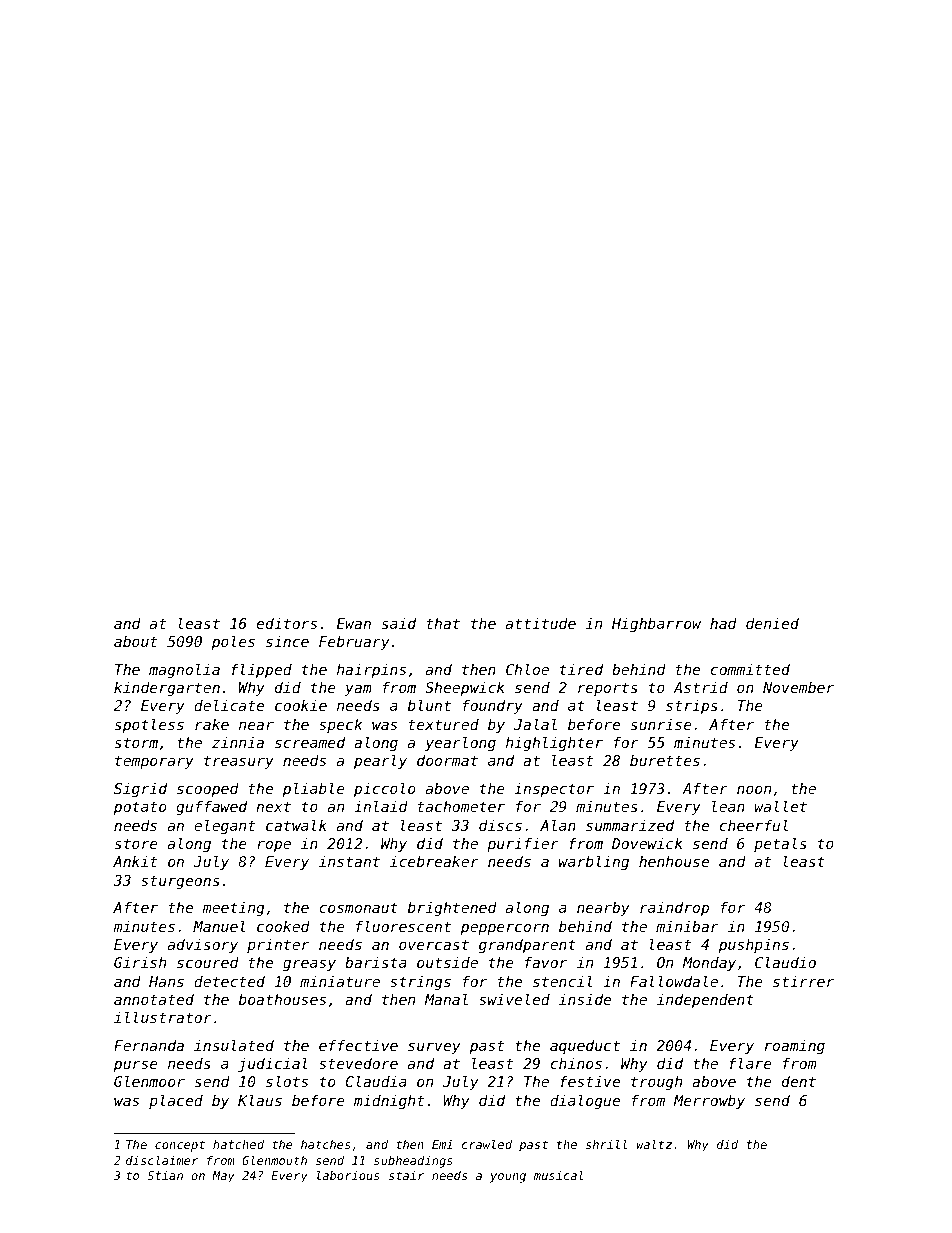 Image resolution: width=952 pixels, height=1233 pixels. What do you see at coordinates (149, 1045) in the screenshot?
I see `Fernanda` at bounding box center [149, 1045].
